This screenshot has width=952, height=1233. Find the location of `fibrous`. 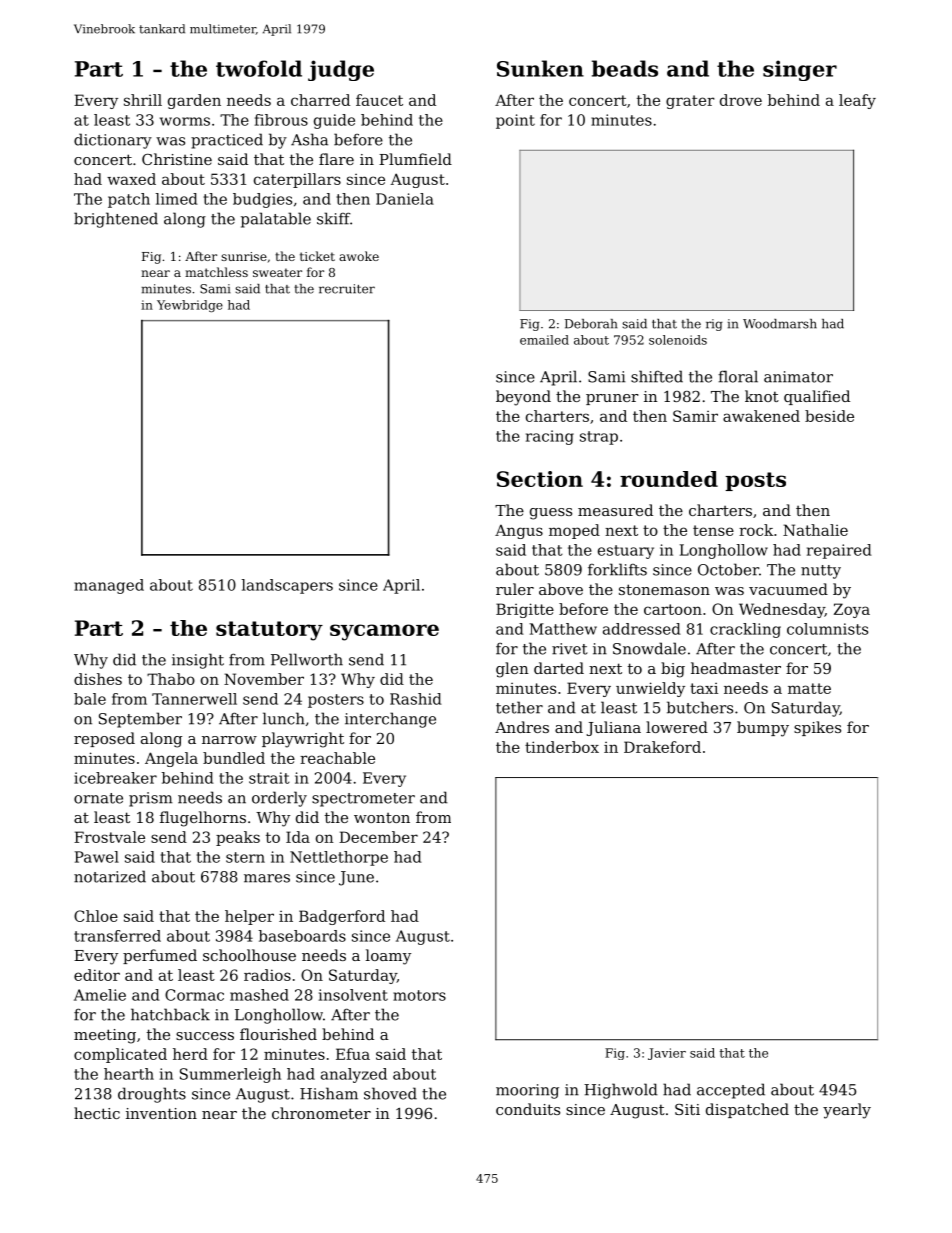

fibrous is located at coordinates (281, 120).
